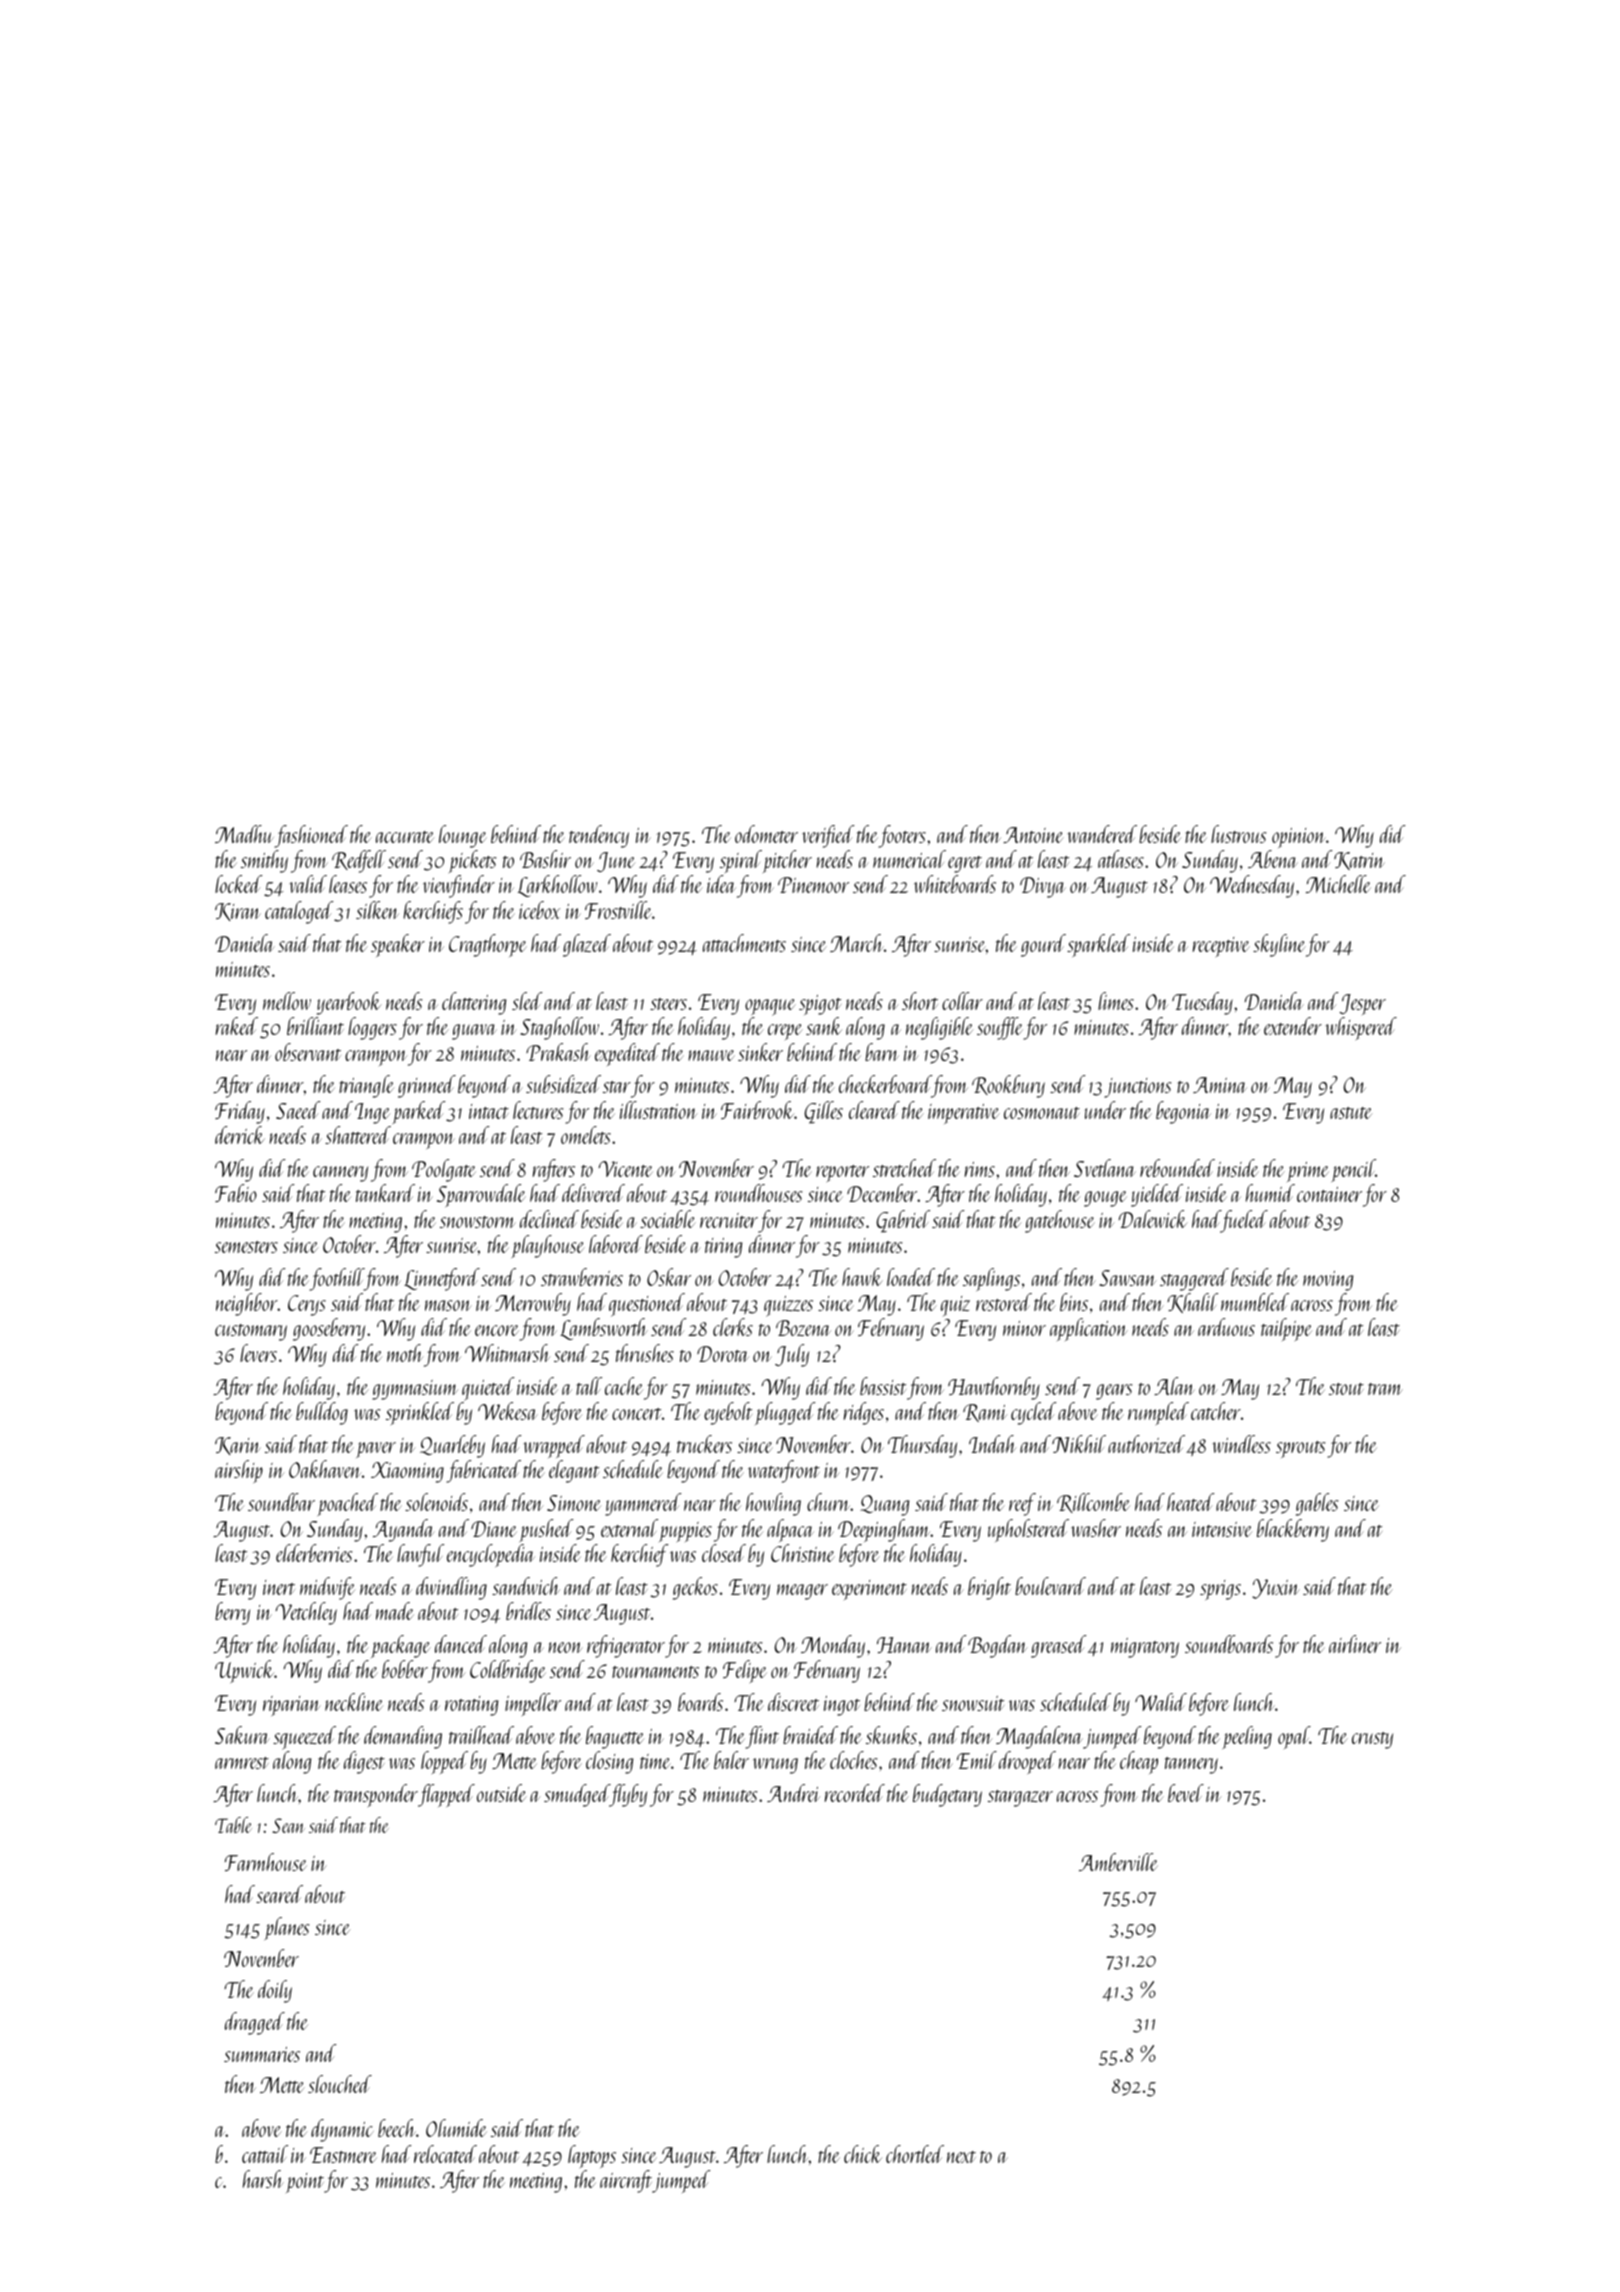  Describe the element at coordinates (508, 1411) in the image. I see `Wekesa` at that location.
